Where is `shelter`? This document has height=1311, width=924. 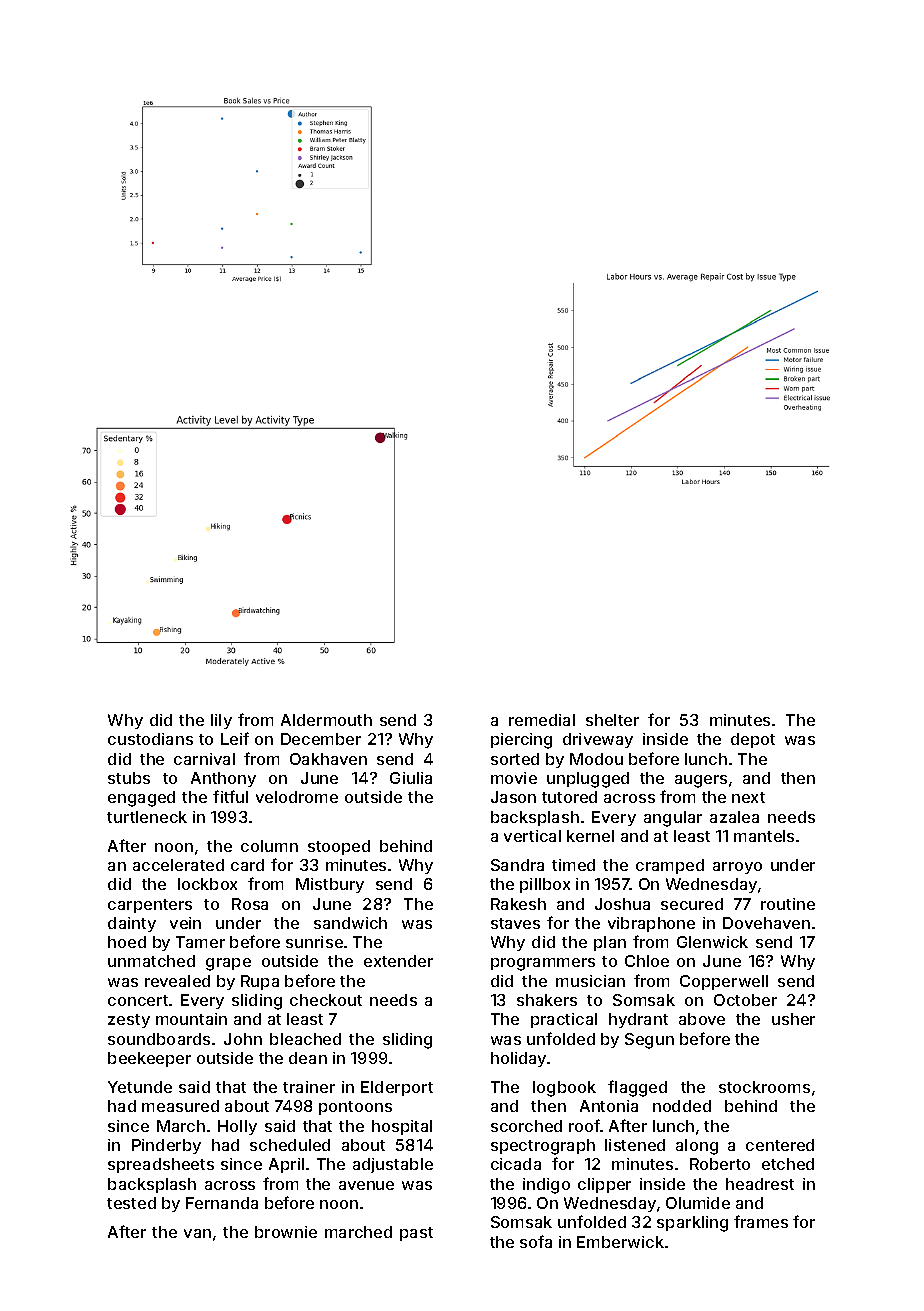
shelter is located at coordinates (612, 720).
